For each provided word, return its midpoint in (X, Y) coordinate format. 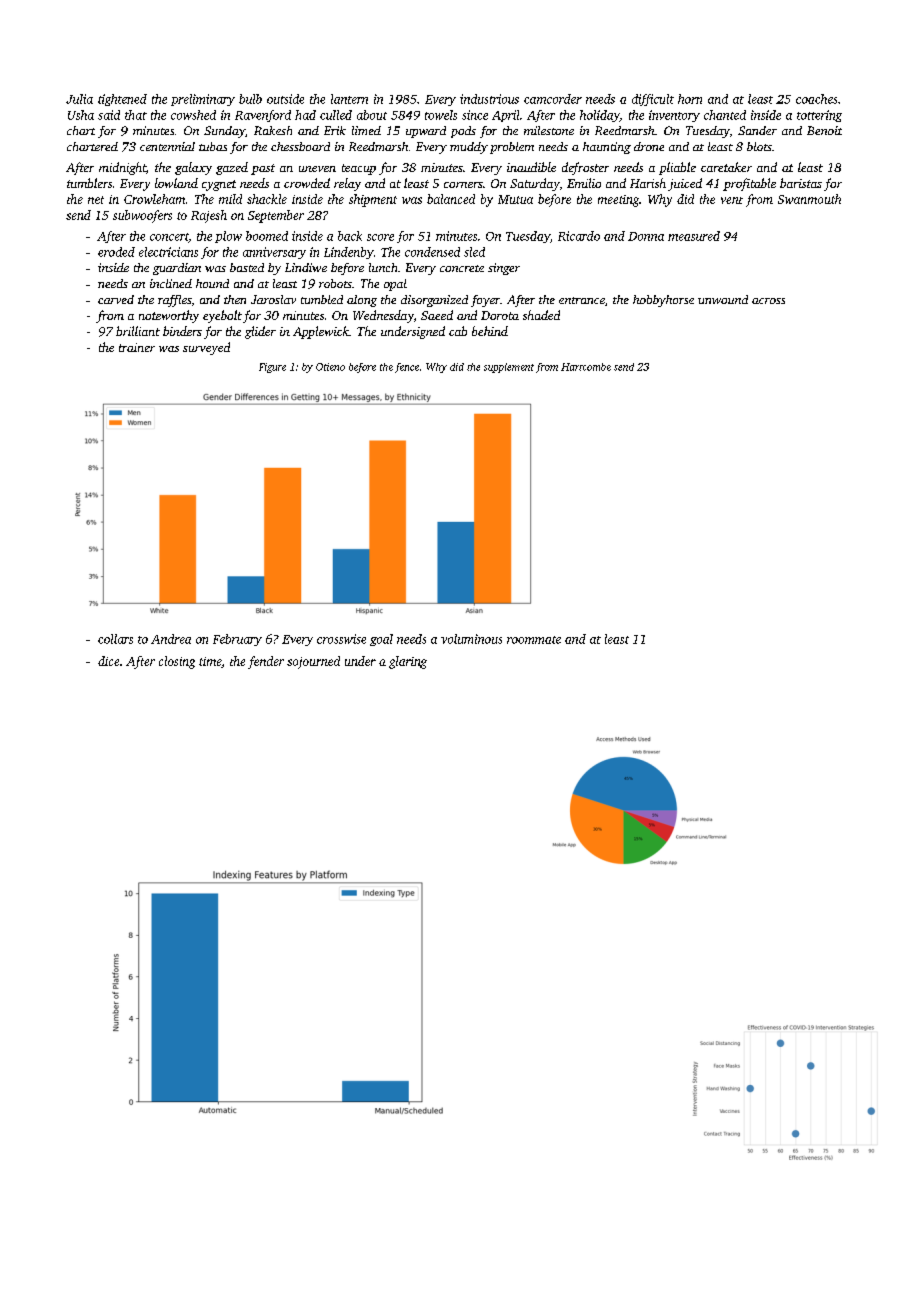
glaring (408, 662)
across (768, 301)
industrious (489, 99)
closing (177, 662)
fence (407, 368)
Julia (79, 99)
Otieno (330, 367)
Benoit (824, 130)
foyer (485, 301)
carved (116, 299)
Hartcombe (586, 367)
